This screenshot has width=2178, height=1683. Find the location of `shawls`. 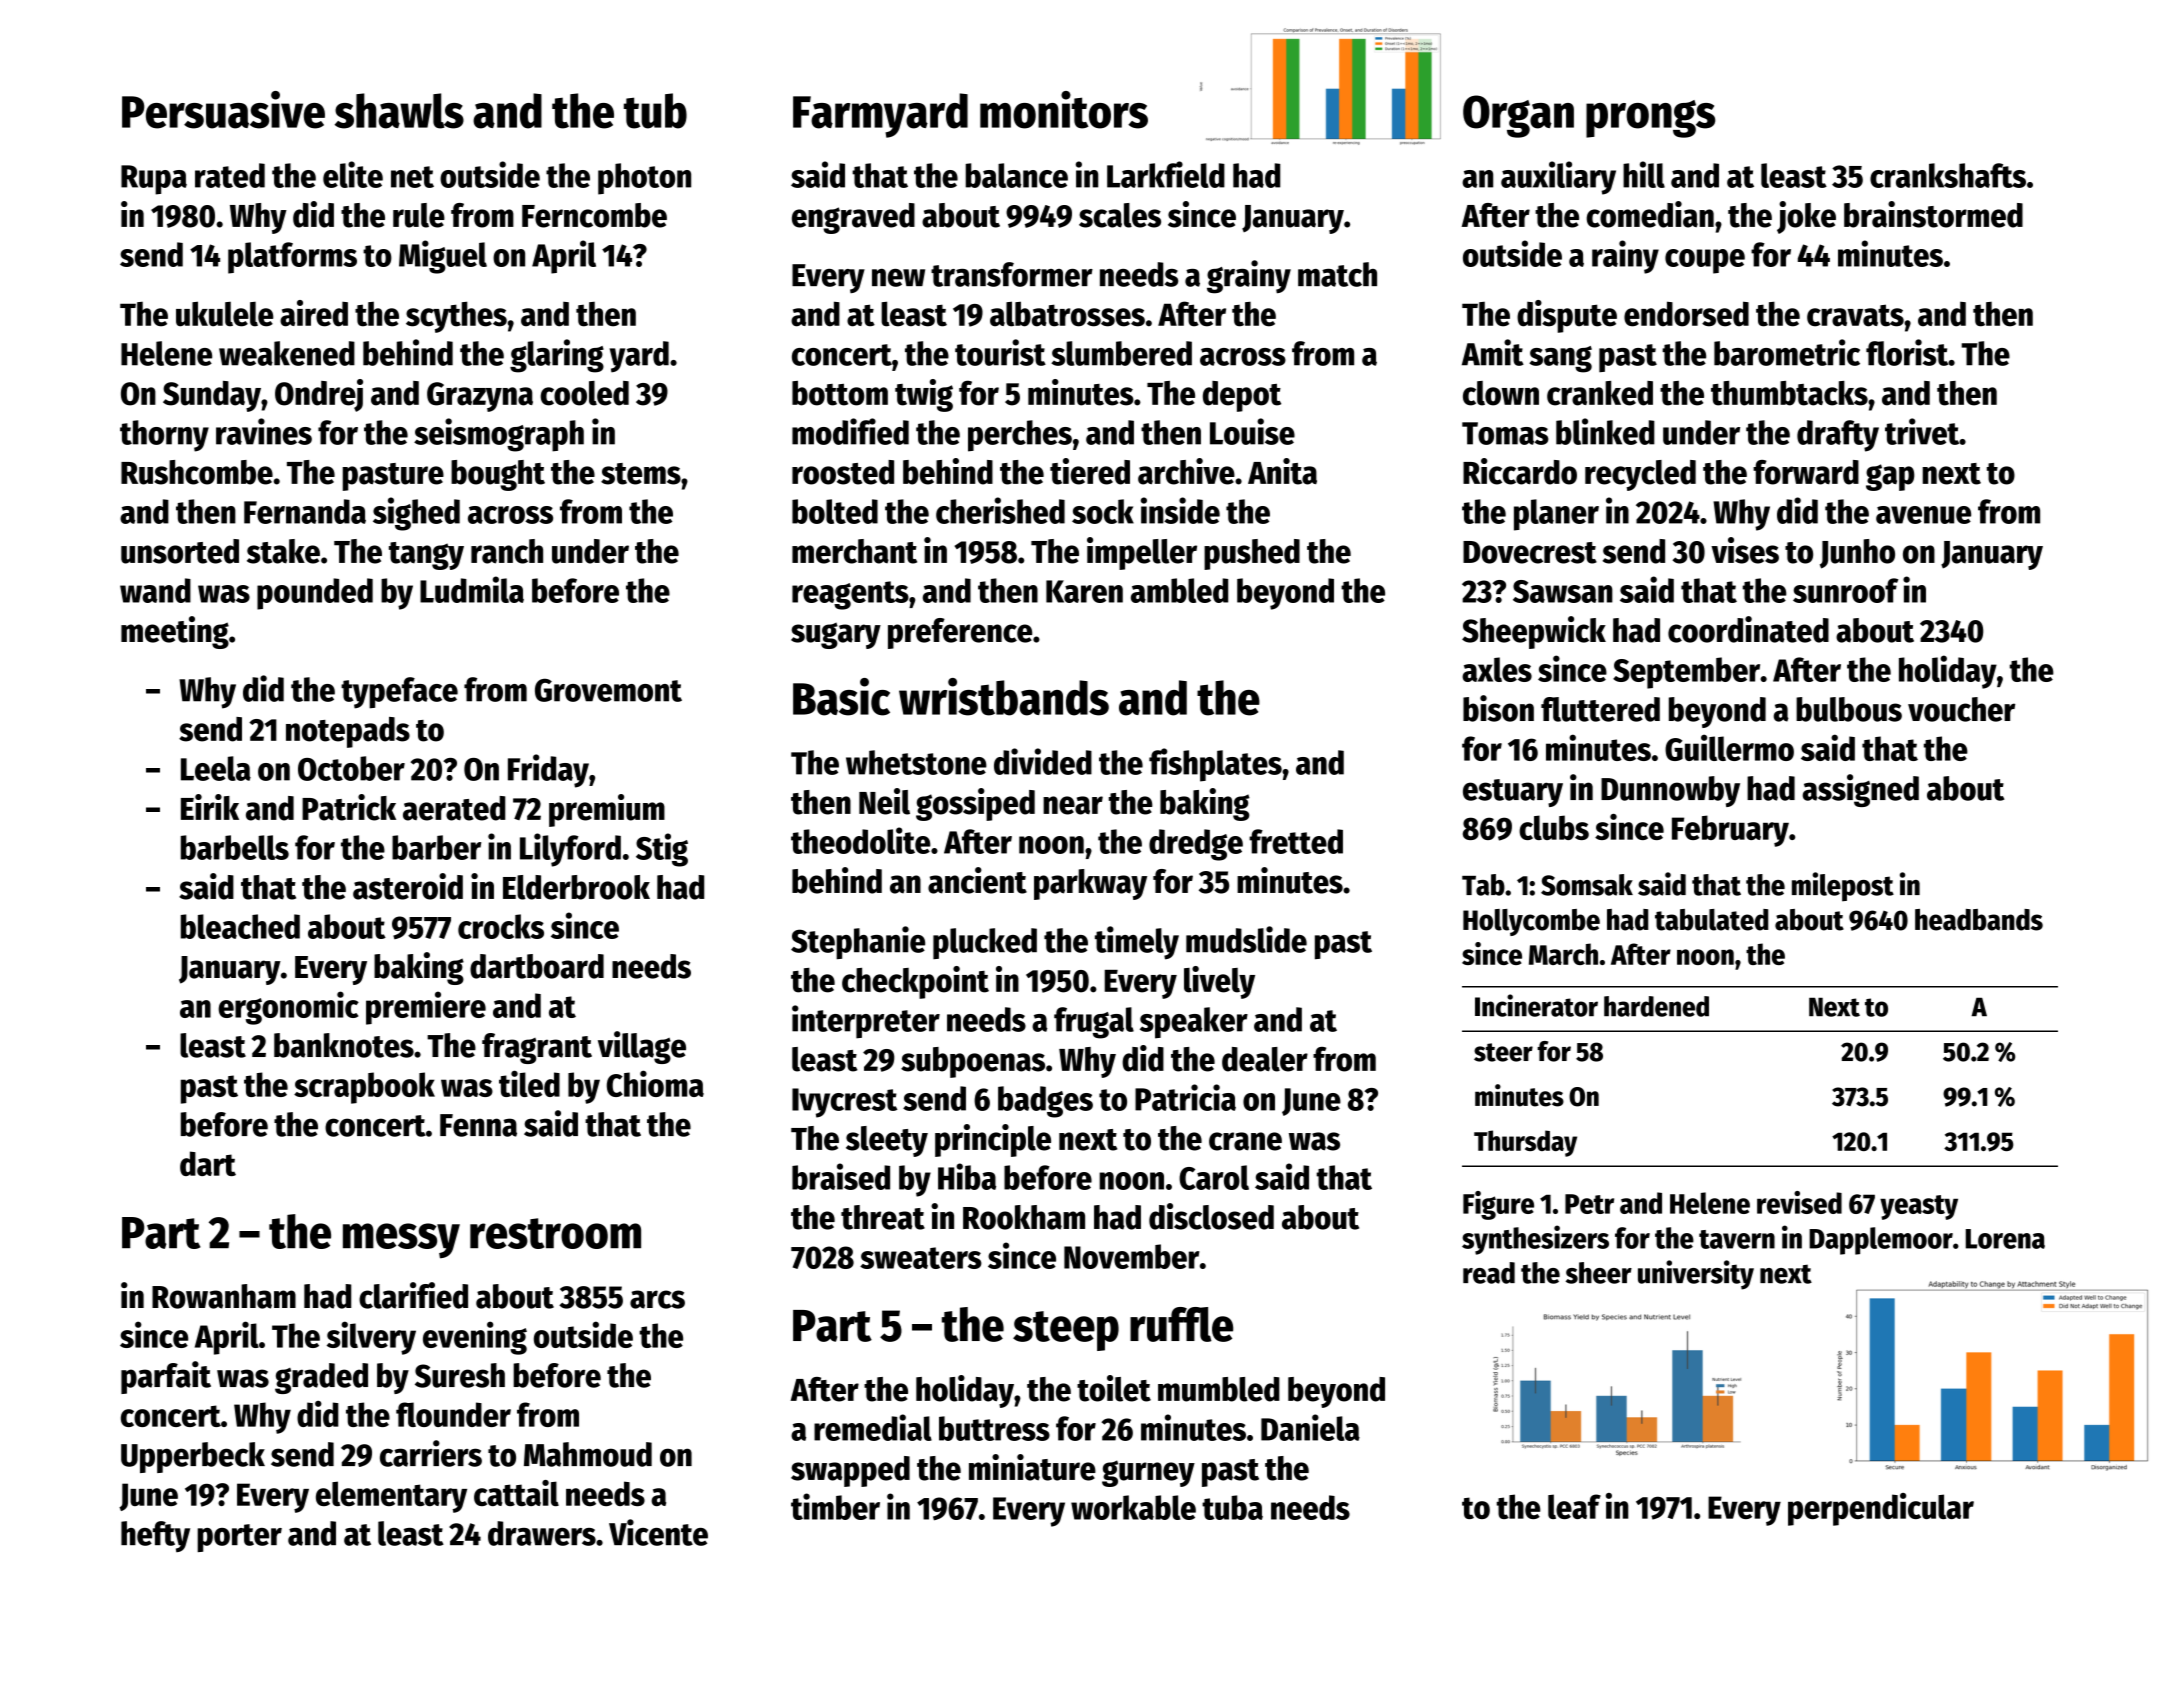

shawls is located at coordinates (399, 111).
